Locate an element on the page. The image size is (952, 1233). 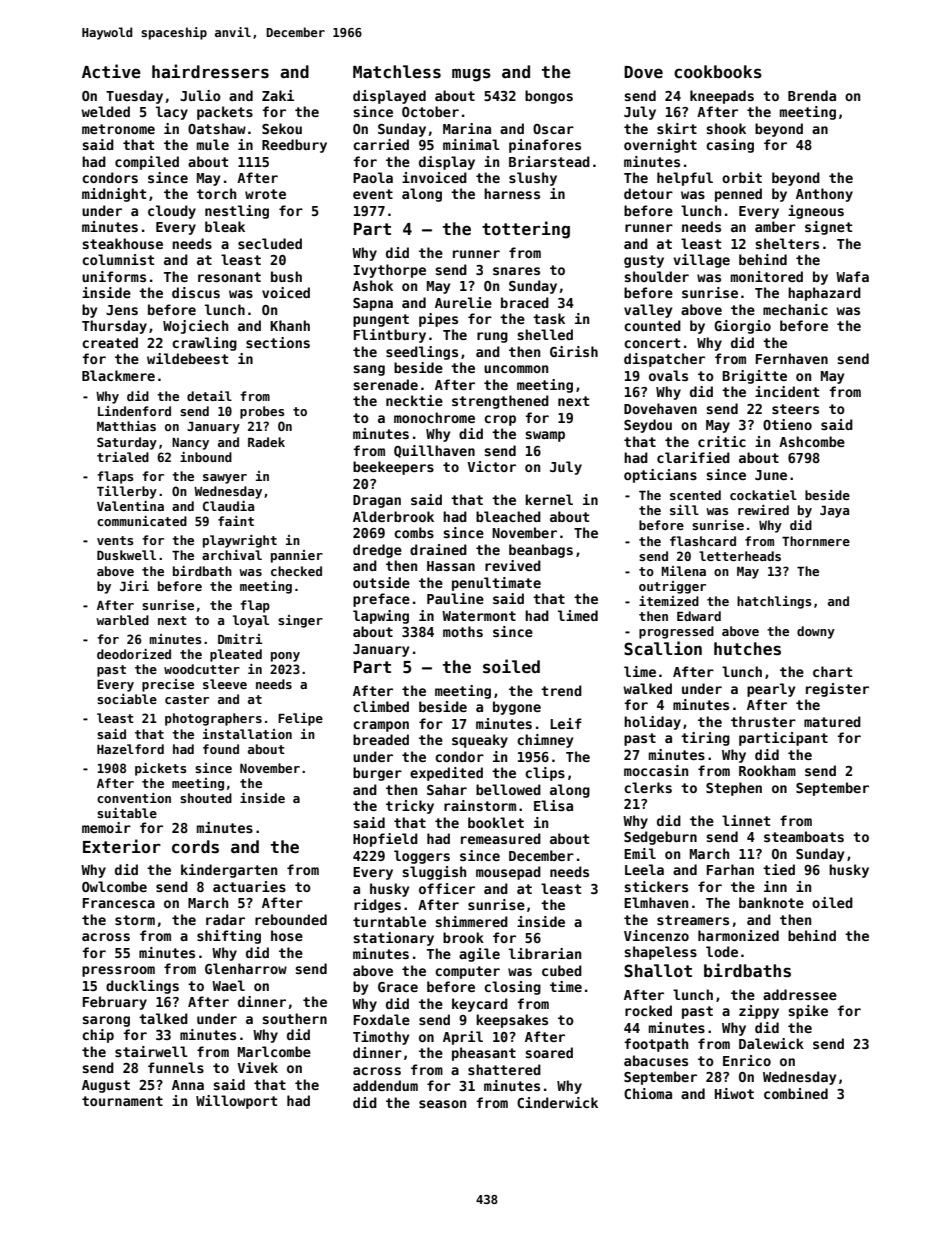
flashcard is located at coordinates (703, 541).
